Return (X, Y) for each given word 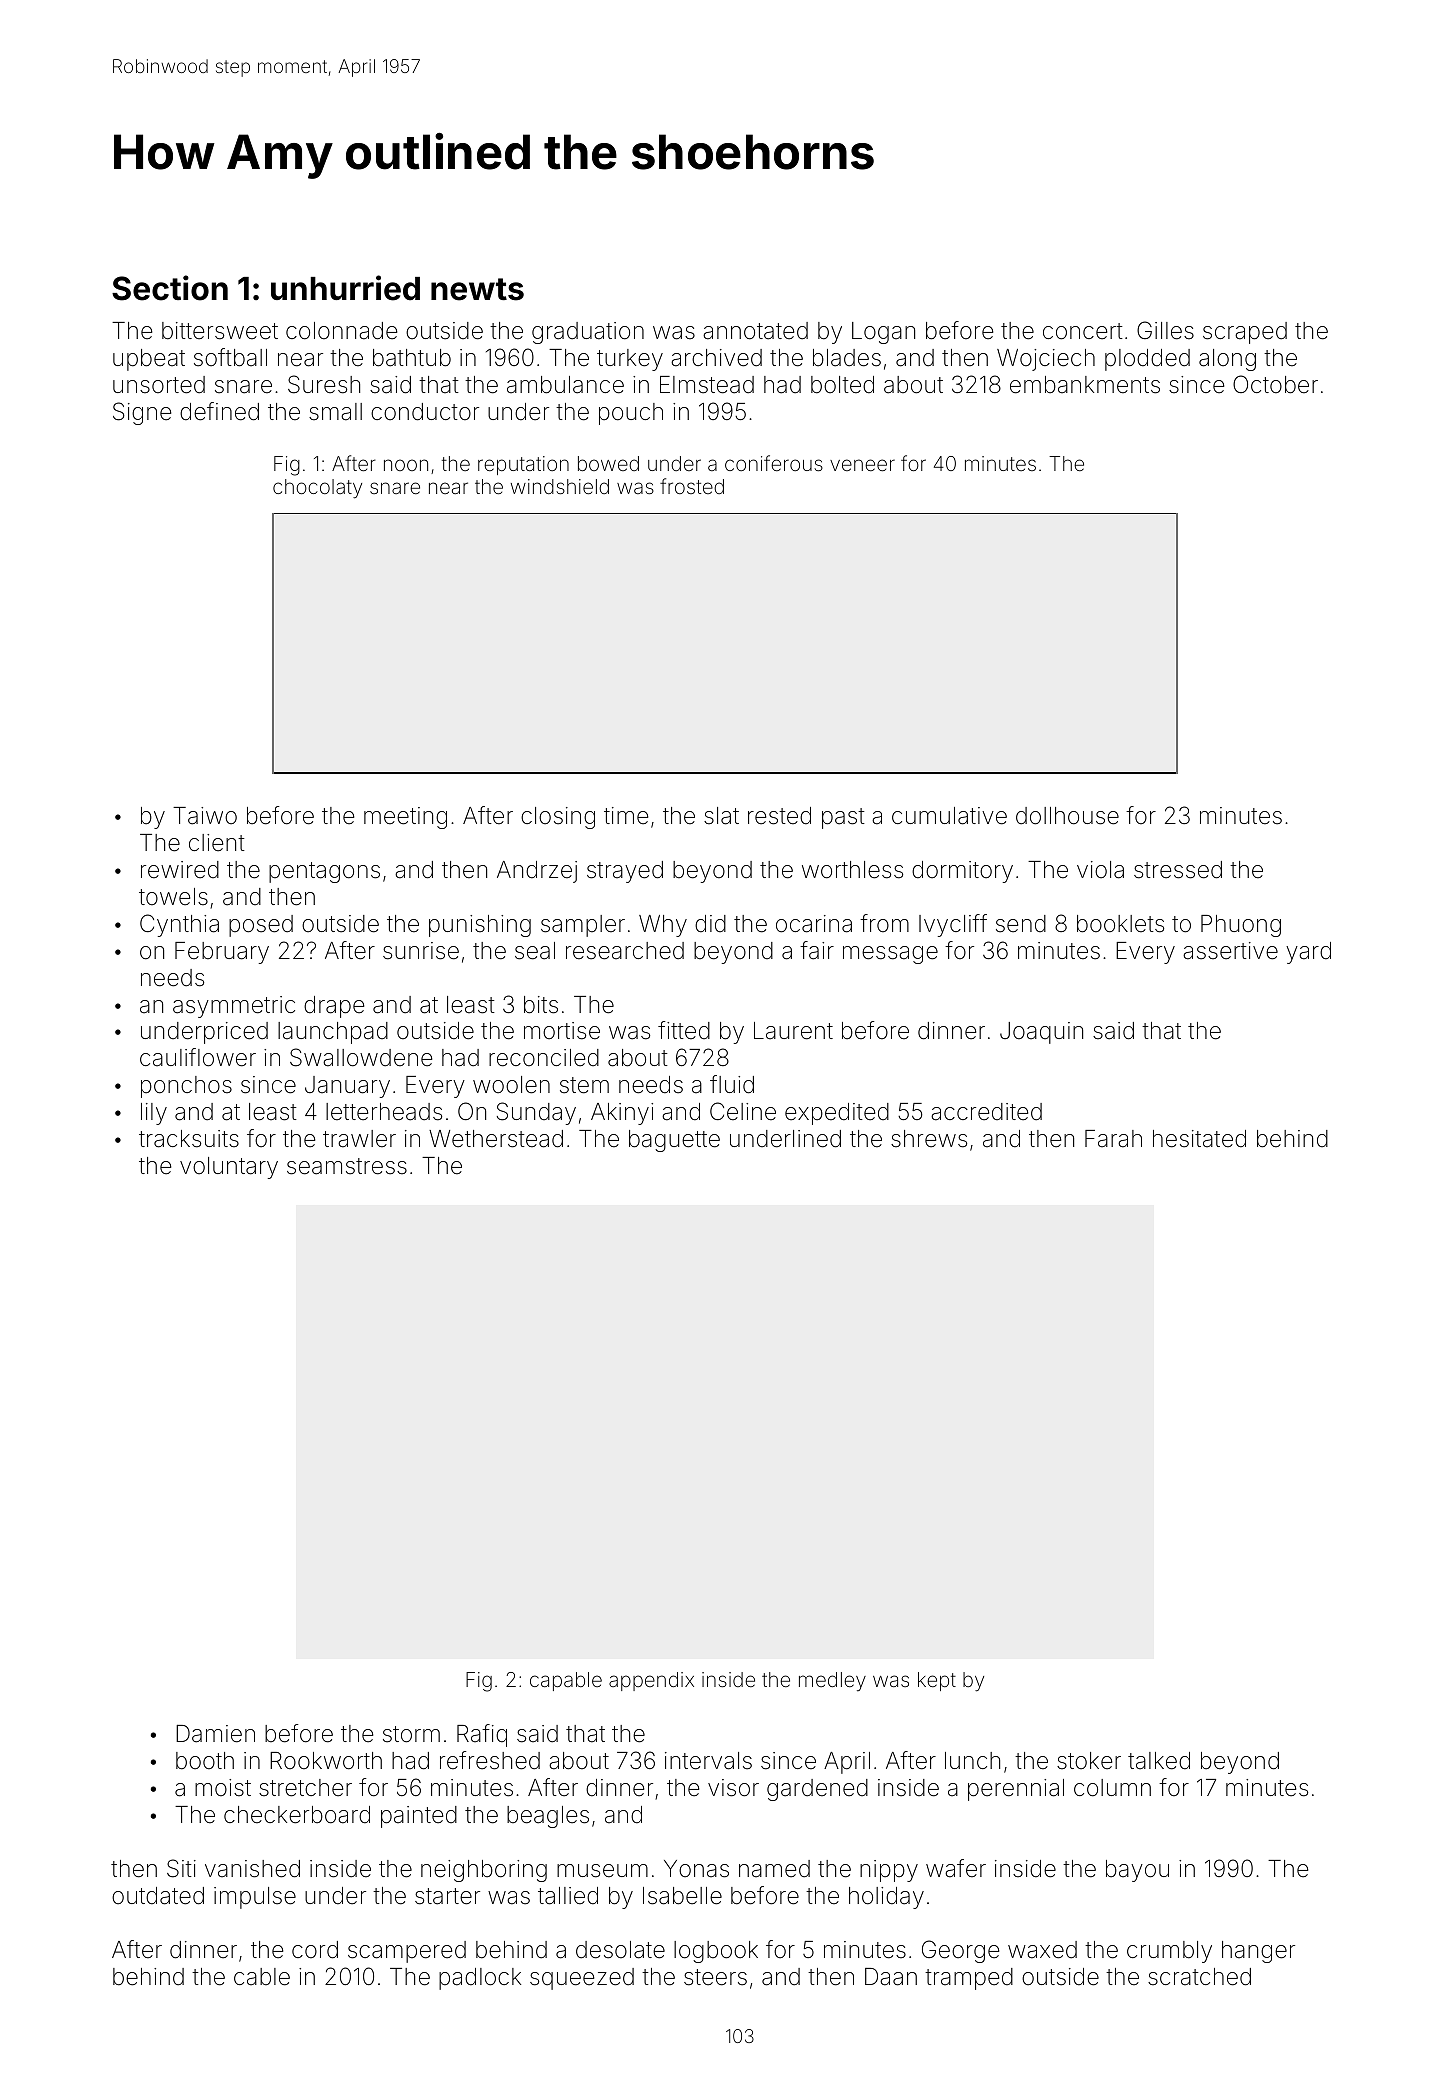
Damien (215, 1734)
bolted (842, 385)
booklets (1120, 924)
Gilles (1165, 330)
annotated (755, 331)
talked (1159, 1761)
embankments (1085, 385)
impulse (255, 1898)
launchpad (333, 1033)
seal (535, 951)
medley (832, 1681)
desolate (620, 1950)
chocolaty (317, 489)
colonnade (341, 331)
